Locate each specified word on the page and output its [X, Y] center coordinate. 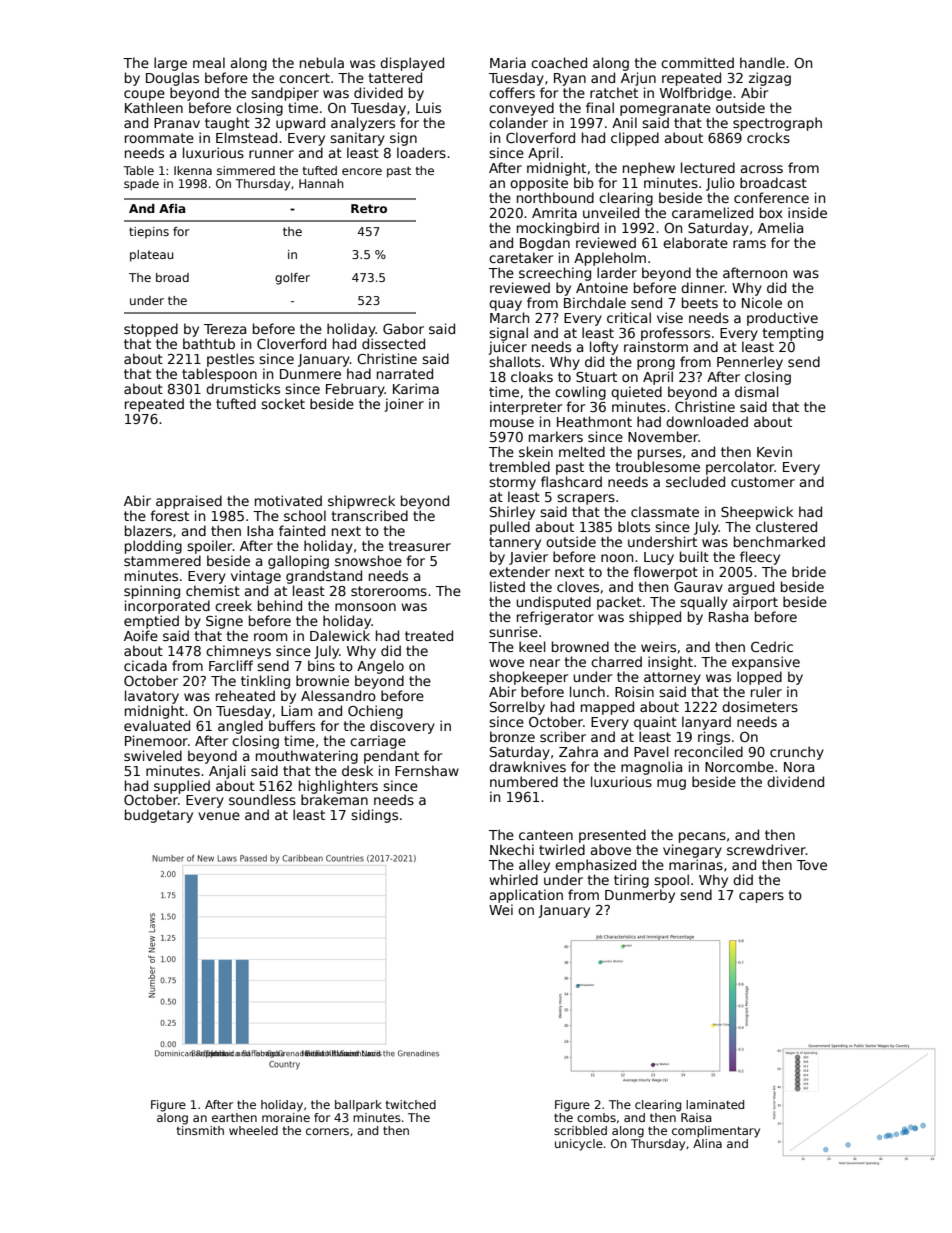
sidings [374, 816]
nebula [322, 62]
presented [612, 836]
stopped [151, 330]
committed [697, 62]
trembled [519, 466]
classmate [665, 511]
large [170, 64]
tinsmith [200, 1130]
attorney [672, 678]
